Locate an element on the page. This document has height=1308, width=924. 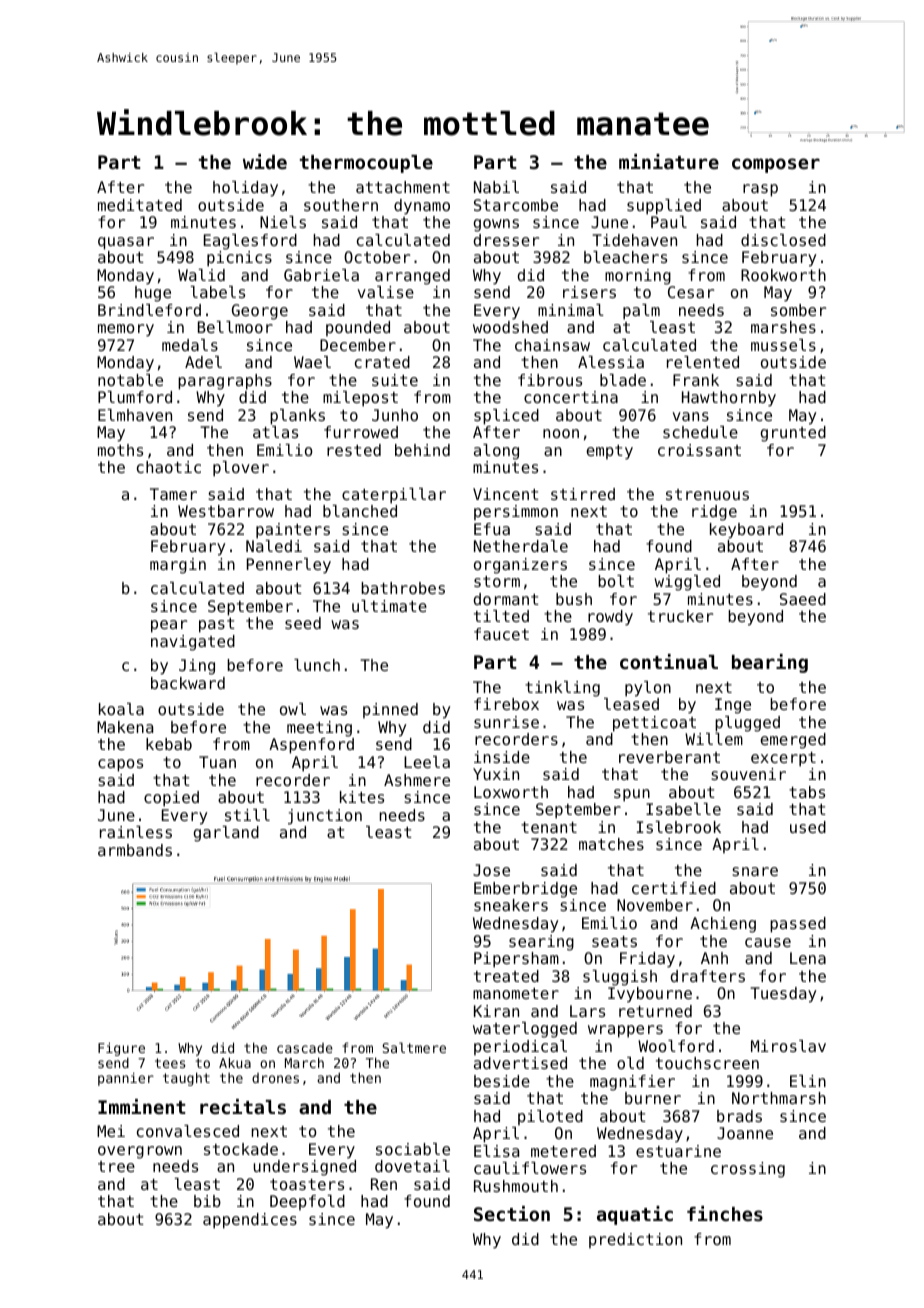
marshes is located at coordinates (783, 327).
